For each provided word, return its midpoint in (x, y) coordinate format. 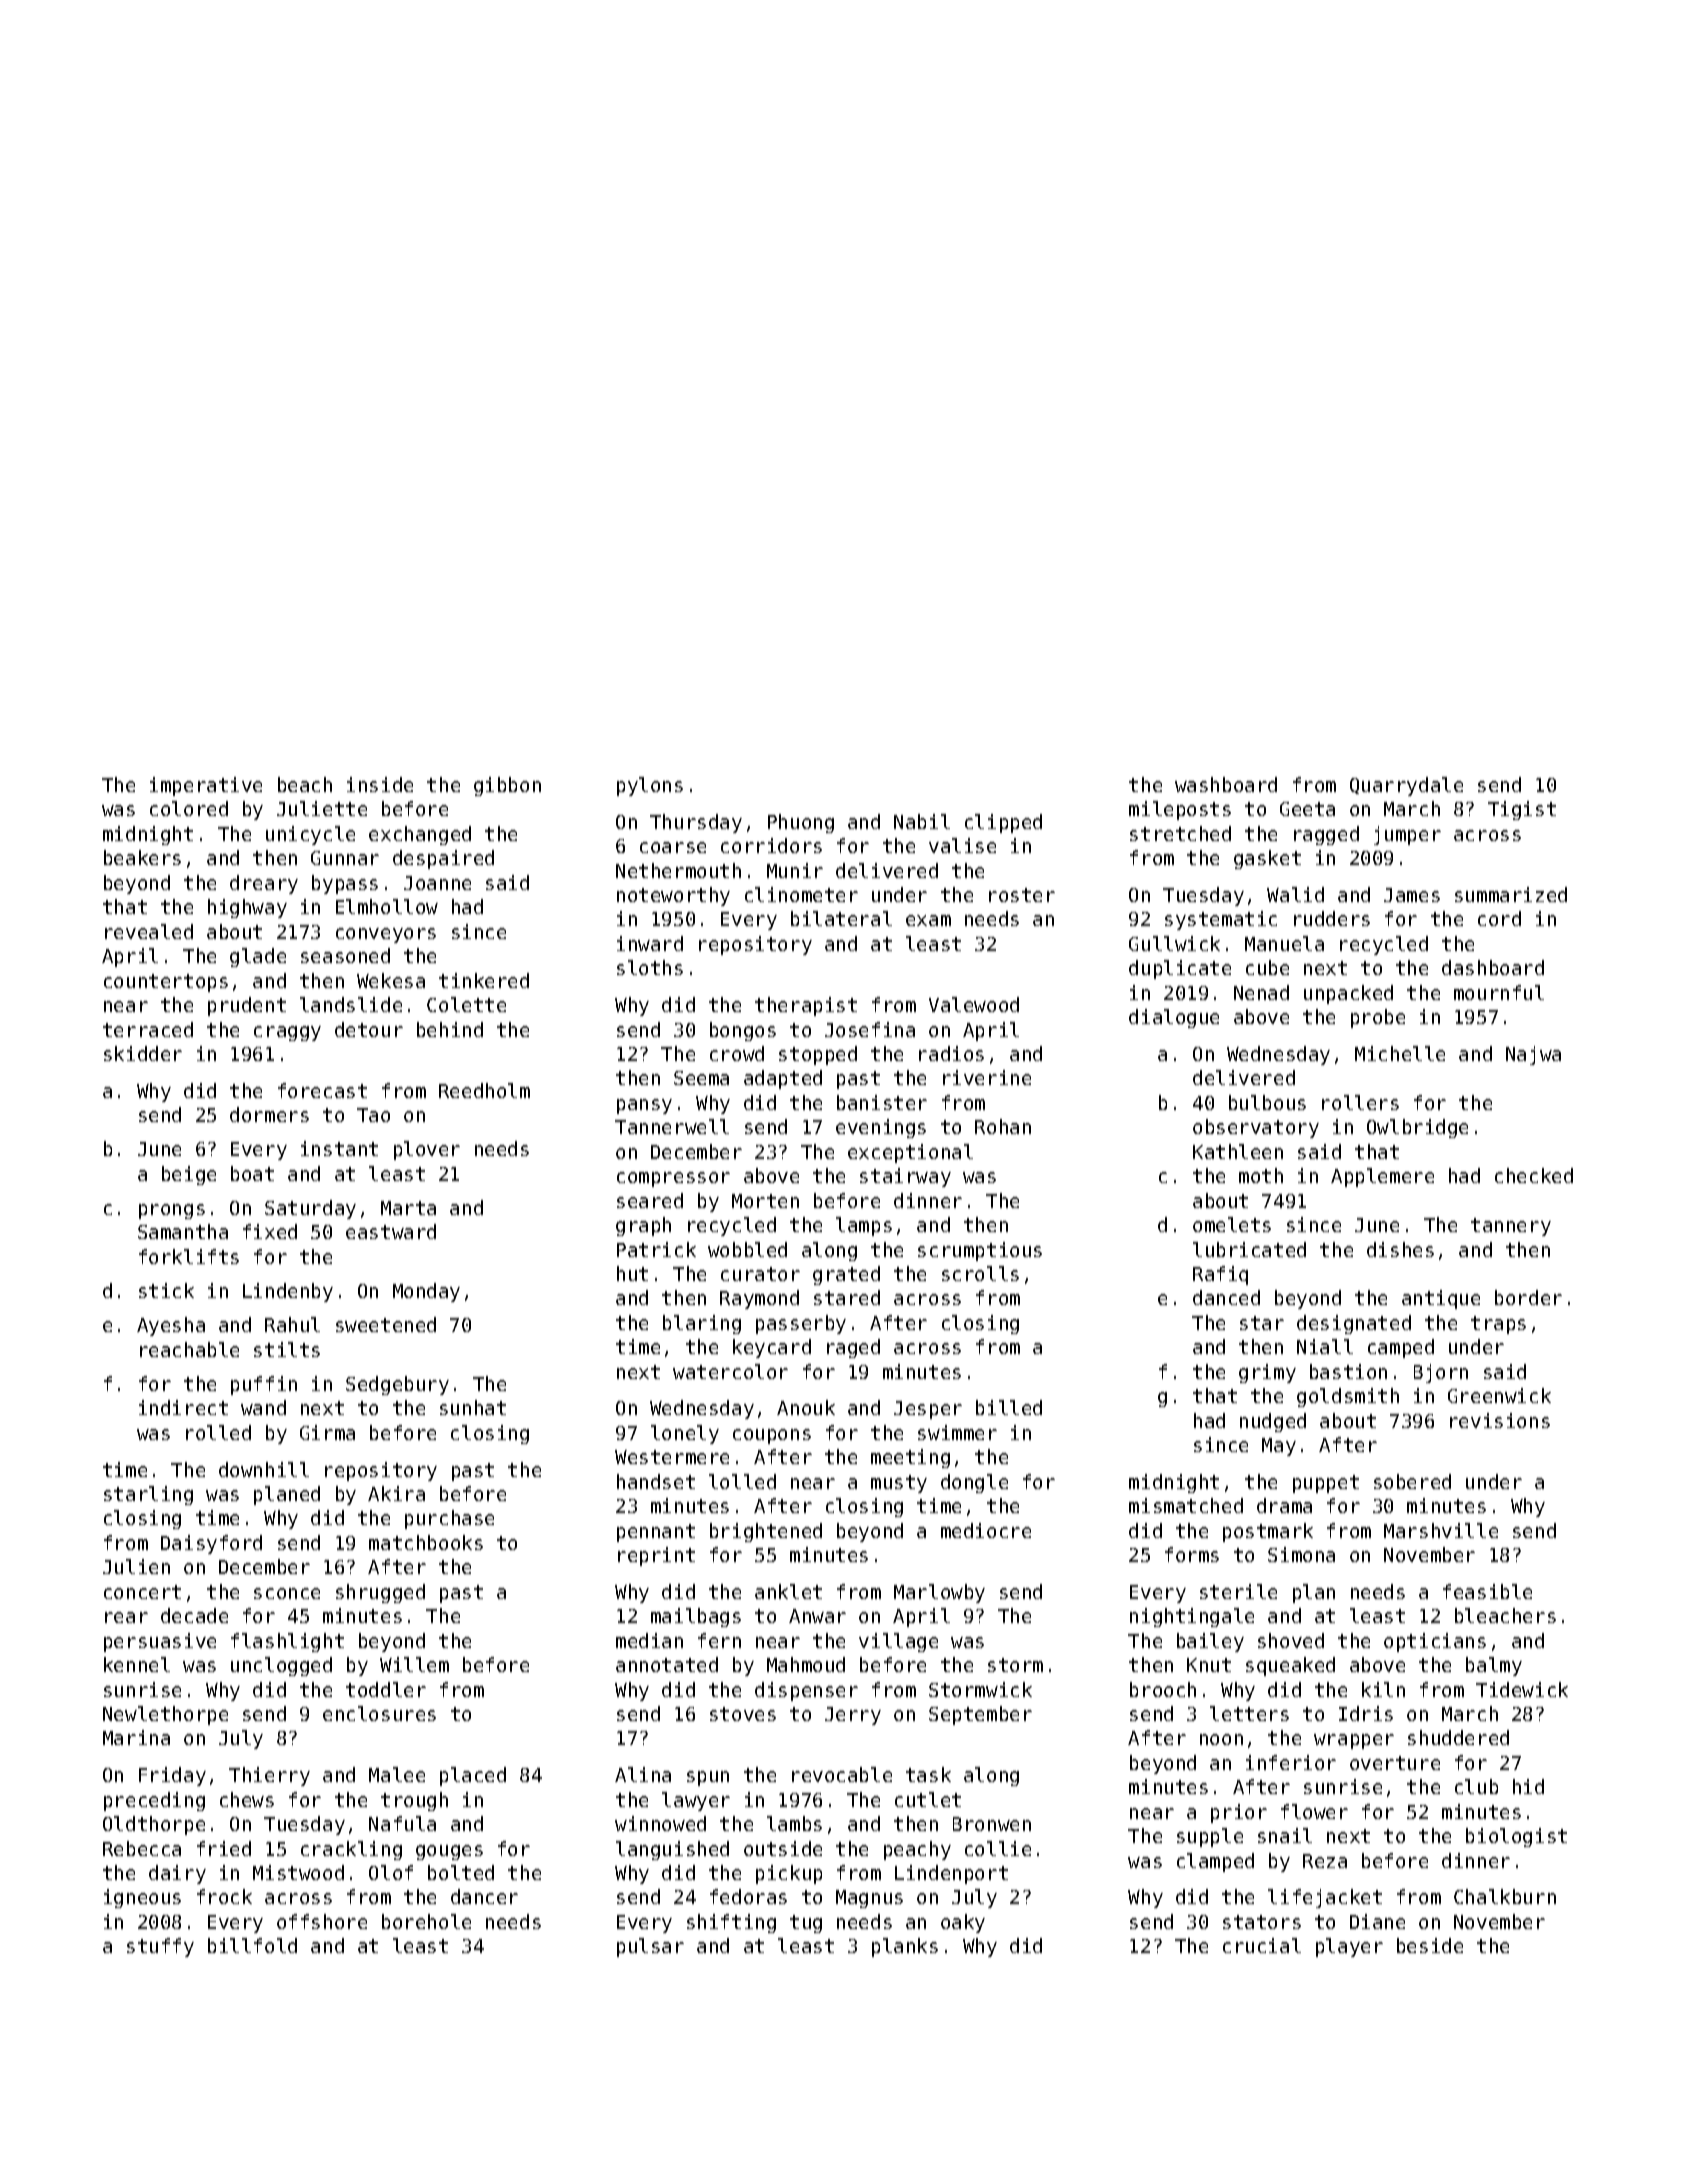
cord (1499, 918)
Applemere (1382, 1177)
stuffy (160, 1947)
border (1528, 1297)
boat (252, 1173)
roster (1022, 895)
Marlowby (939, 1593)
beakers (142, 857)
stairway (905, 1177)
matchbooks (426, 1542)
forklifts (189, 1256)
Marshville (1441, 1530)
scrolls (980, 1273)
